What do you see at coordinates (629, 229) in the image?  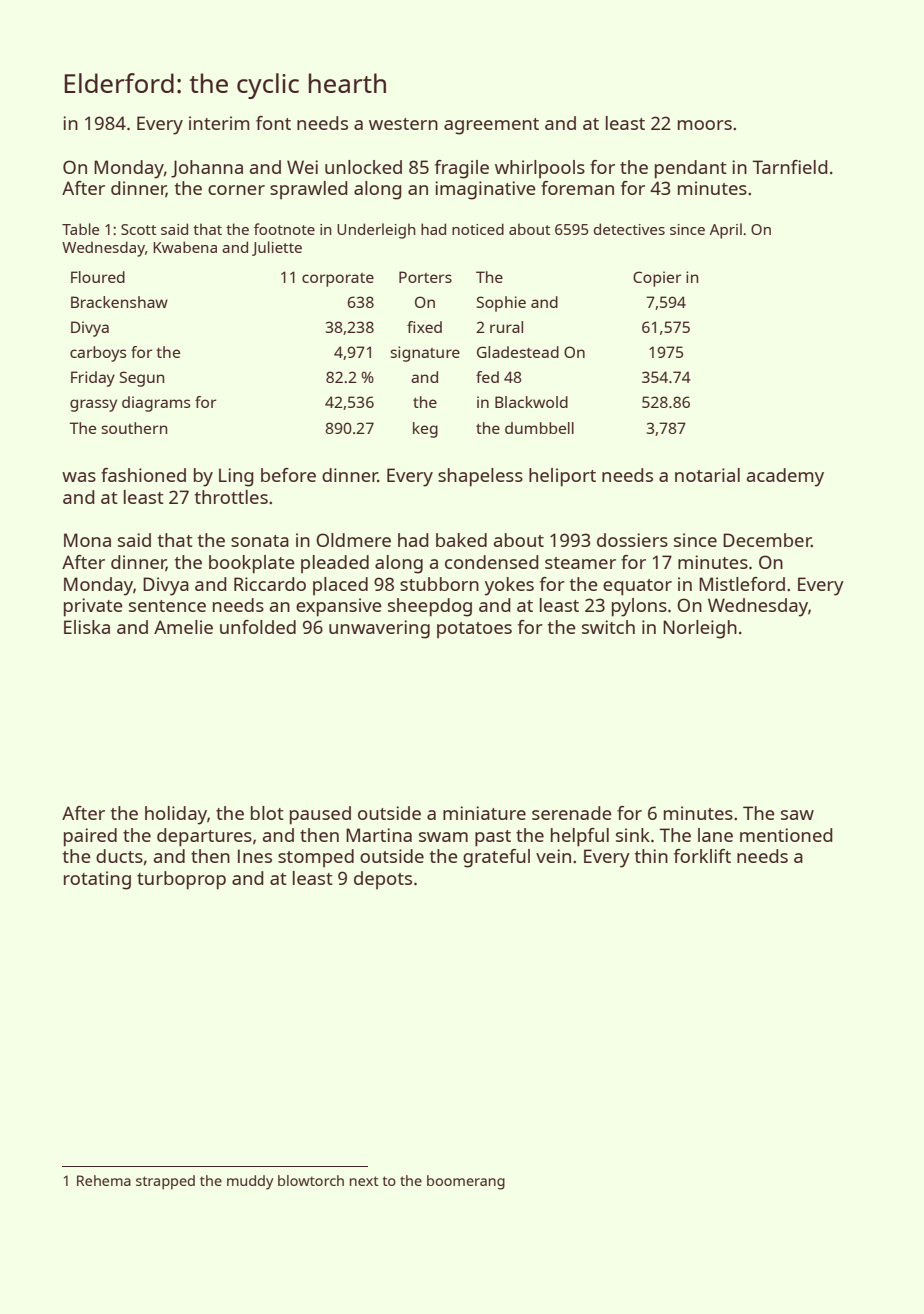 I see `detectives` at bounding box center [629, 229].
